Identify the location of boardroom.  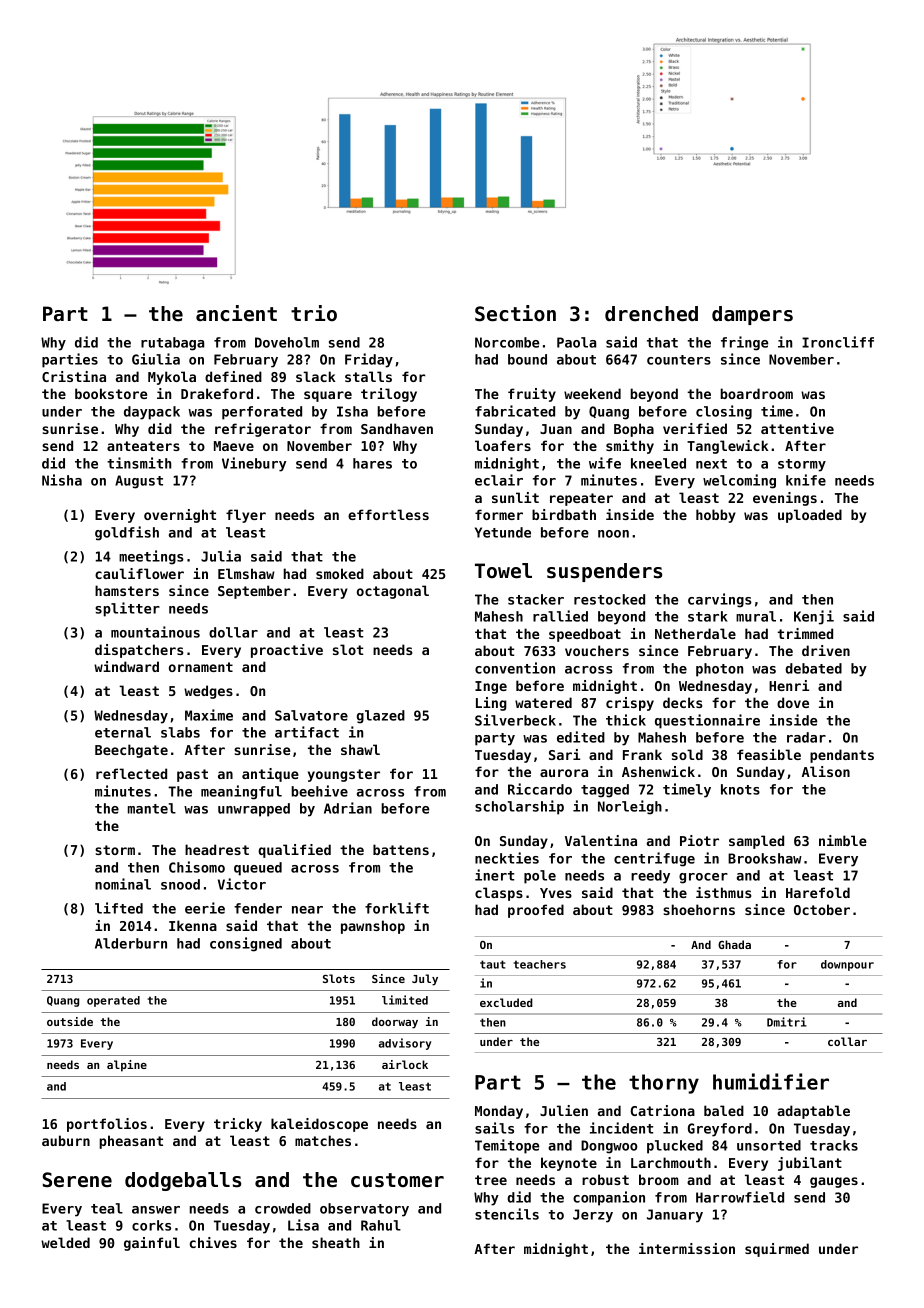
(756, 393).
